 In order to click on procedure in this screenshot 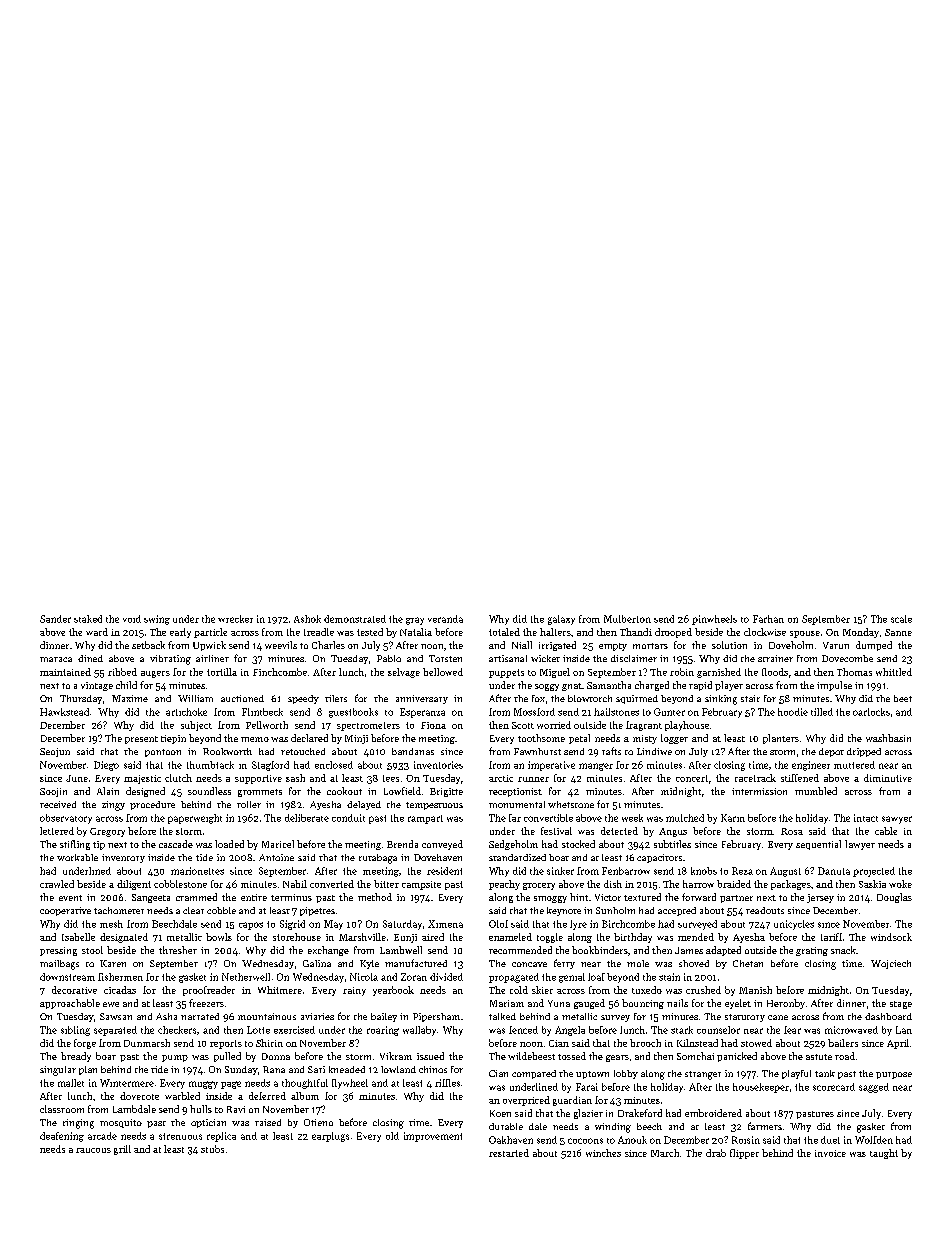, I will do `click(152, 805)`.
